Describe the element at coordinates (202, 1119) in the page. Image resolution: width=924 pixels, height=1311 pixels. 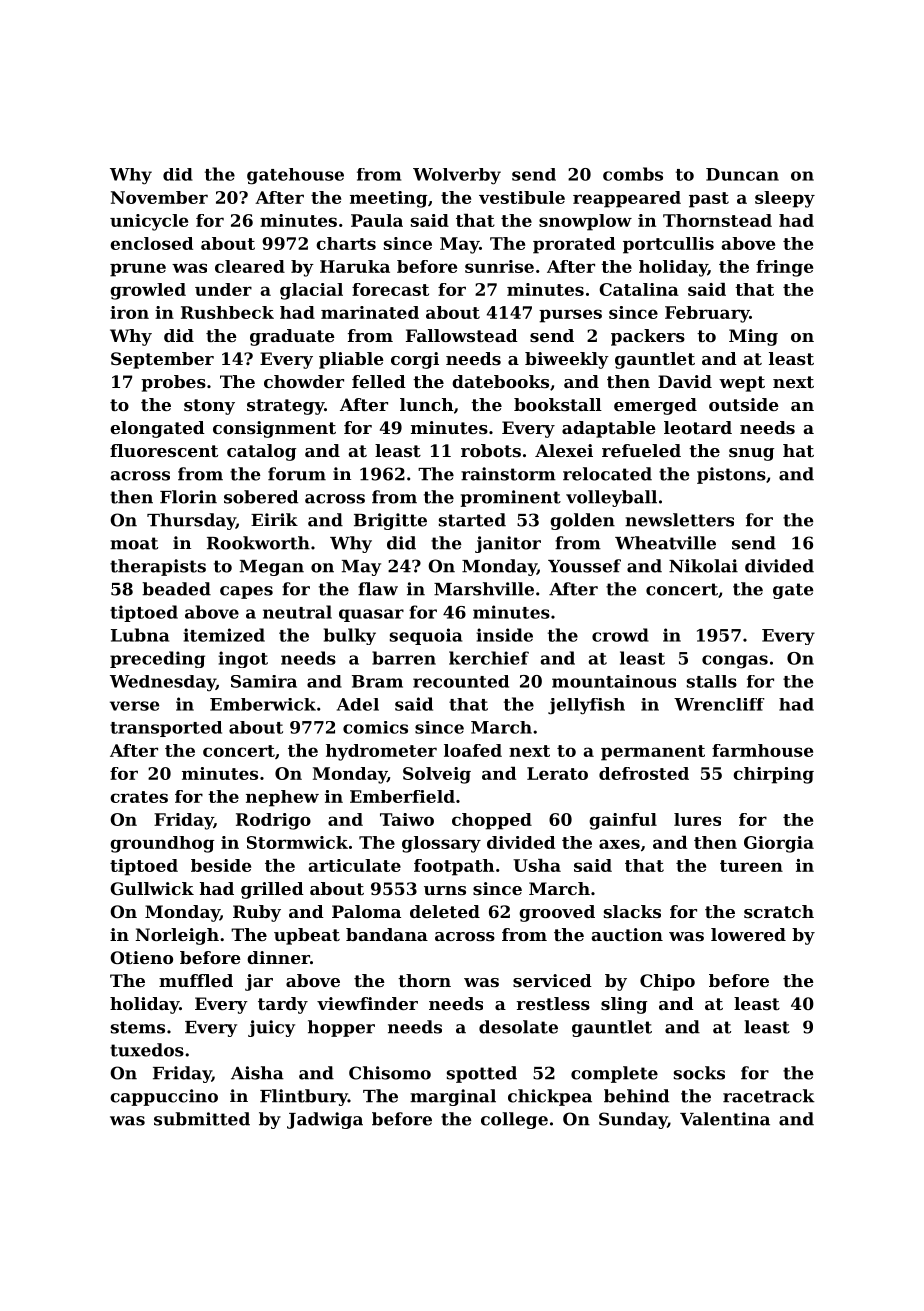
I see `submitted` at that location.
